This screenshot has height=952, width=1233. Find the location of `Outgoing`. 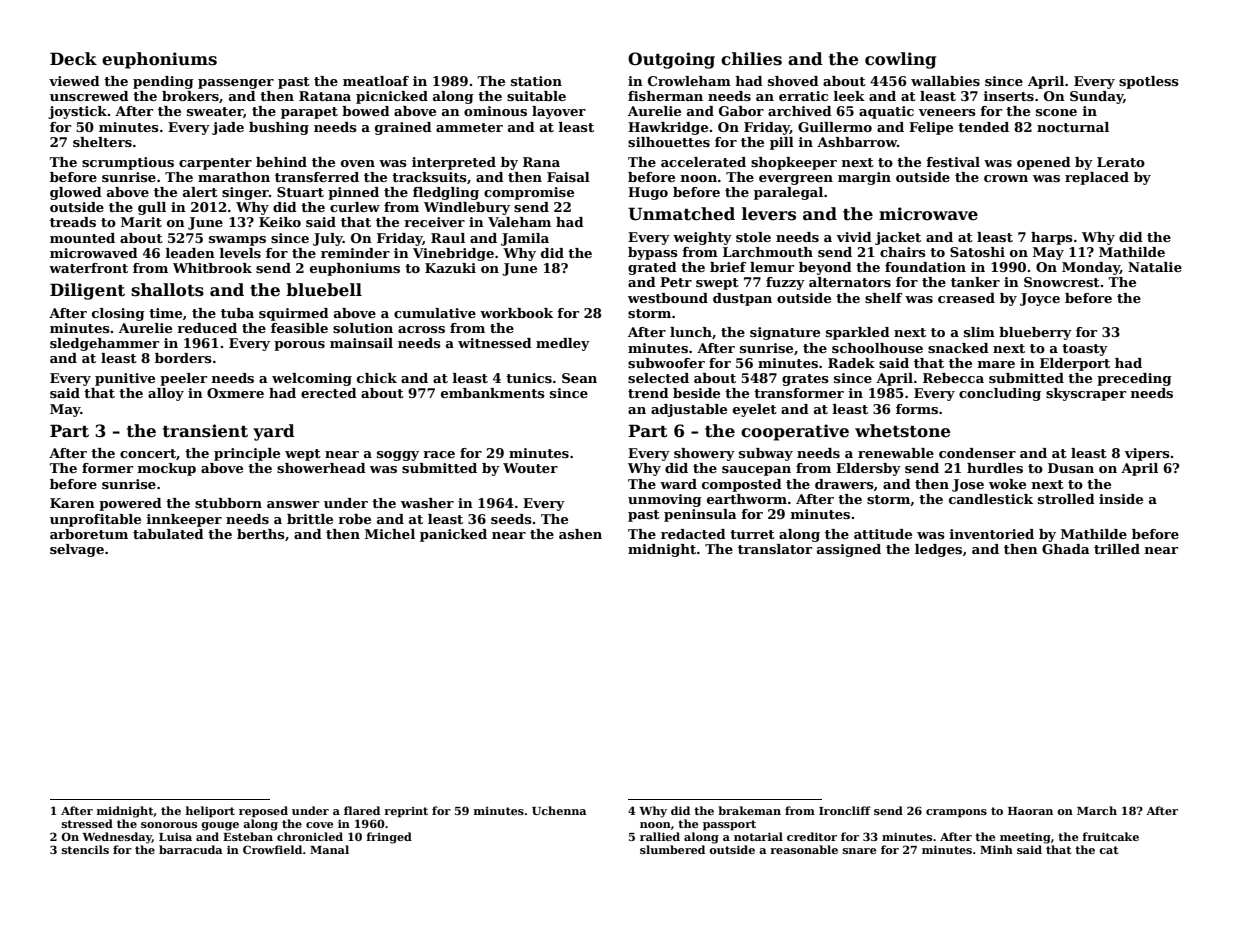

Outgoing is located at coordinates (671, 60).
